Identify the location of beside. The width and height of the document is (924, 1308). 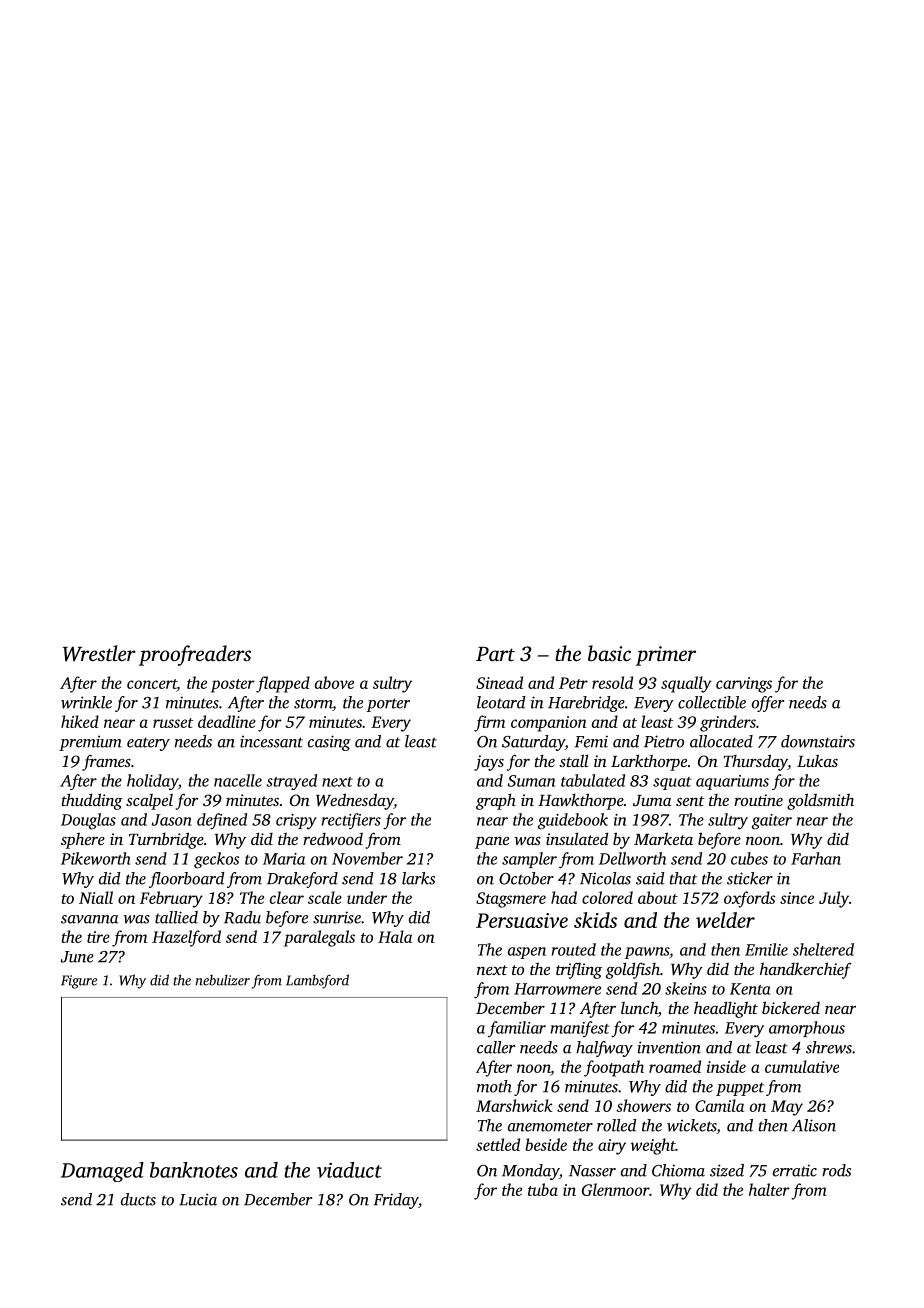
(546, 1144).
